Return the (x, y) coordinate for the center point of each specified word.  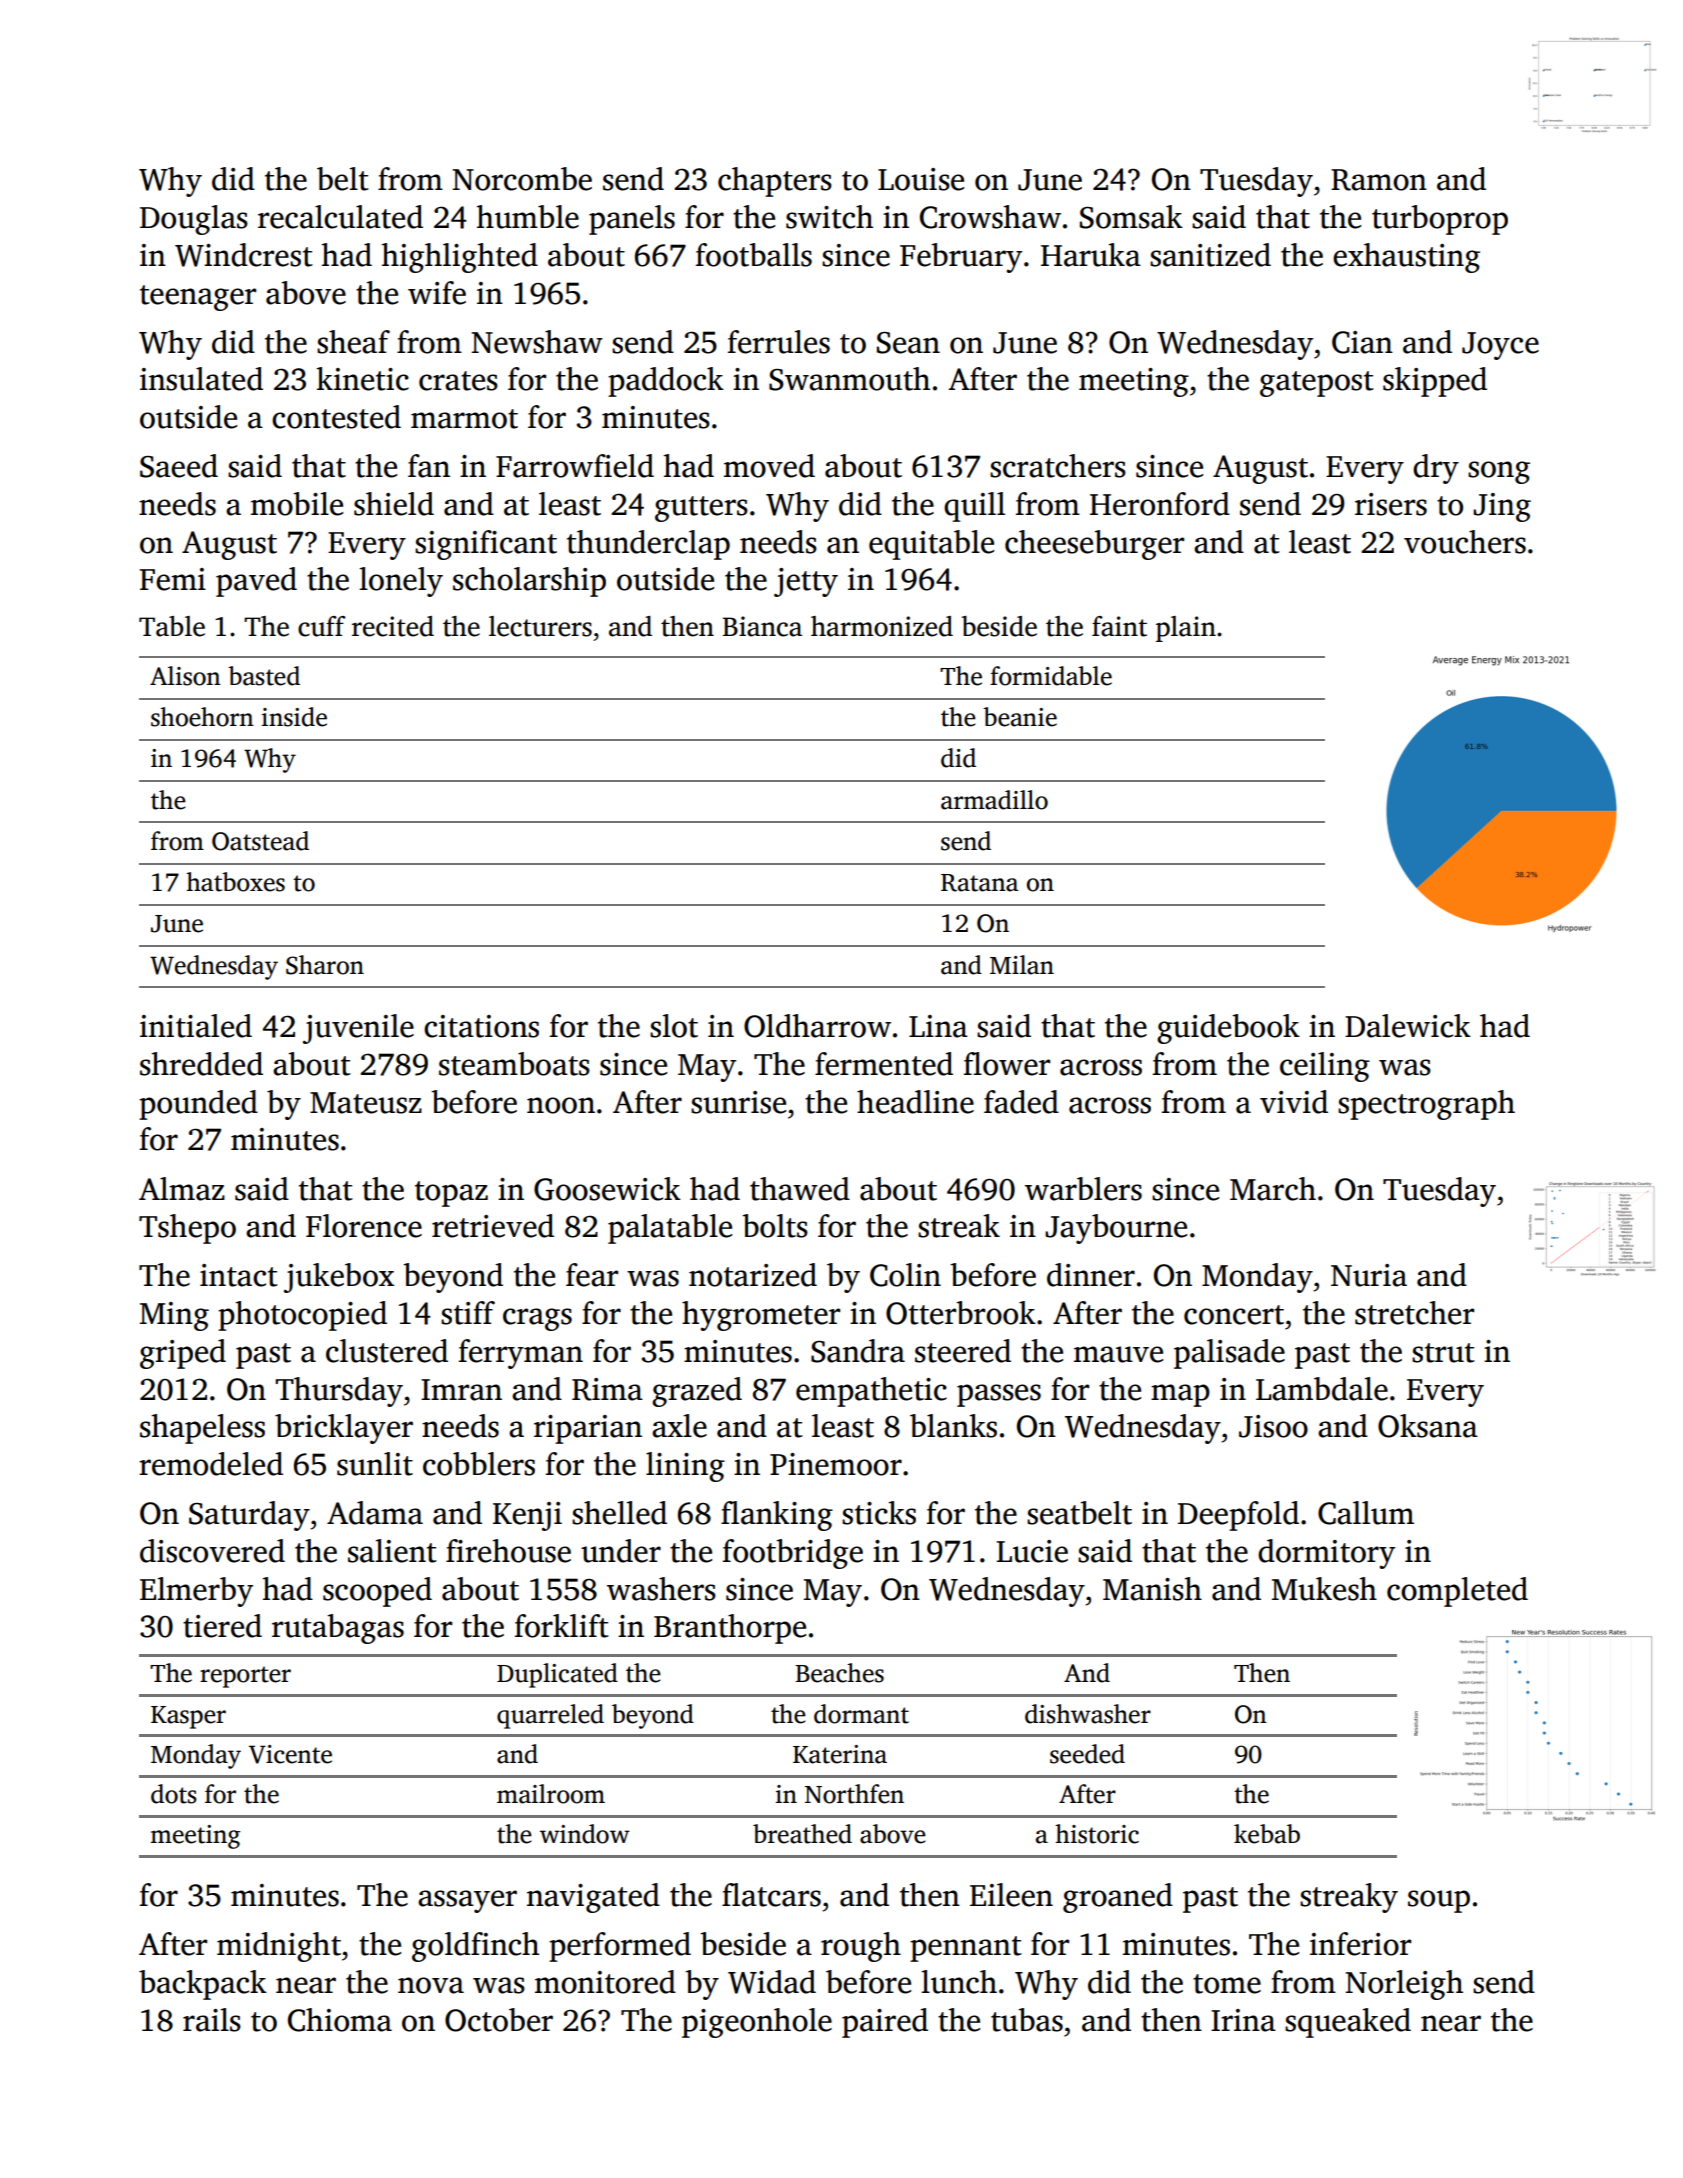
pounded (198, 1105)
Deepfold (1238, 1516)
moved (769, 466)
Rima (607, 1389)
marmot (464, 419)
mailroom (551, 1794)
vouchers (1465, 542)
